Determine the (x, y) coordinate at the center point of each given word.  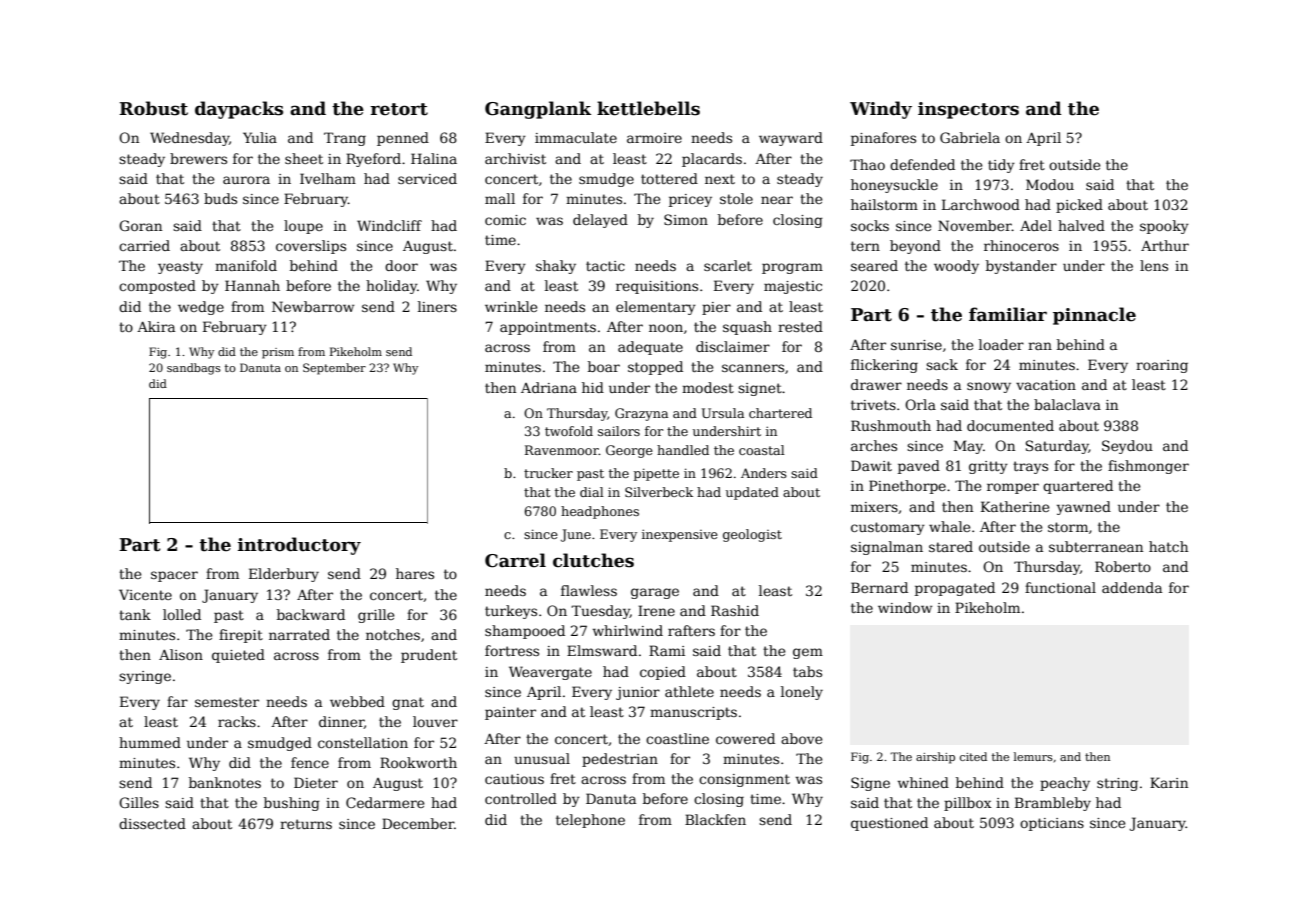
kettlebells (648, 108)
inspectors (968, 110)
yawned (1084, 508)
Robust (153, 108)
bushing (292, 804)
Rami (667, 650)
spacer (174, 576)
